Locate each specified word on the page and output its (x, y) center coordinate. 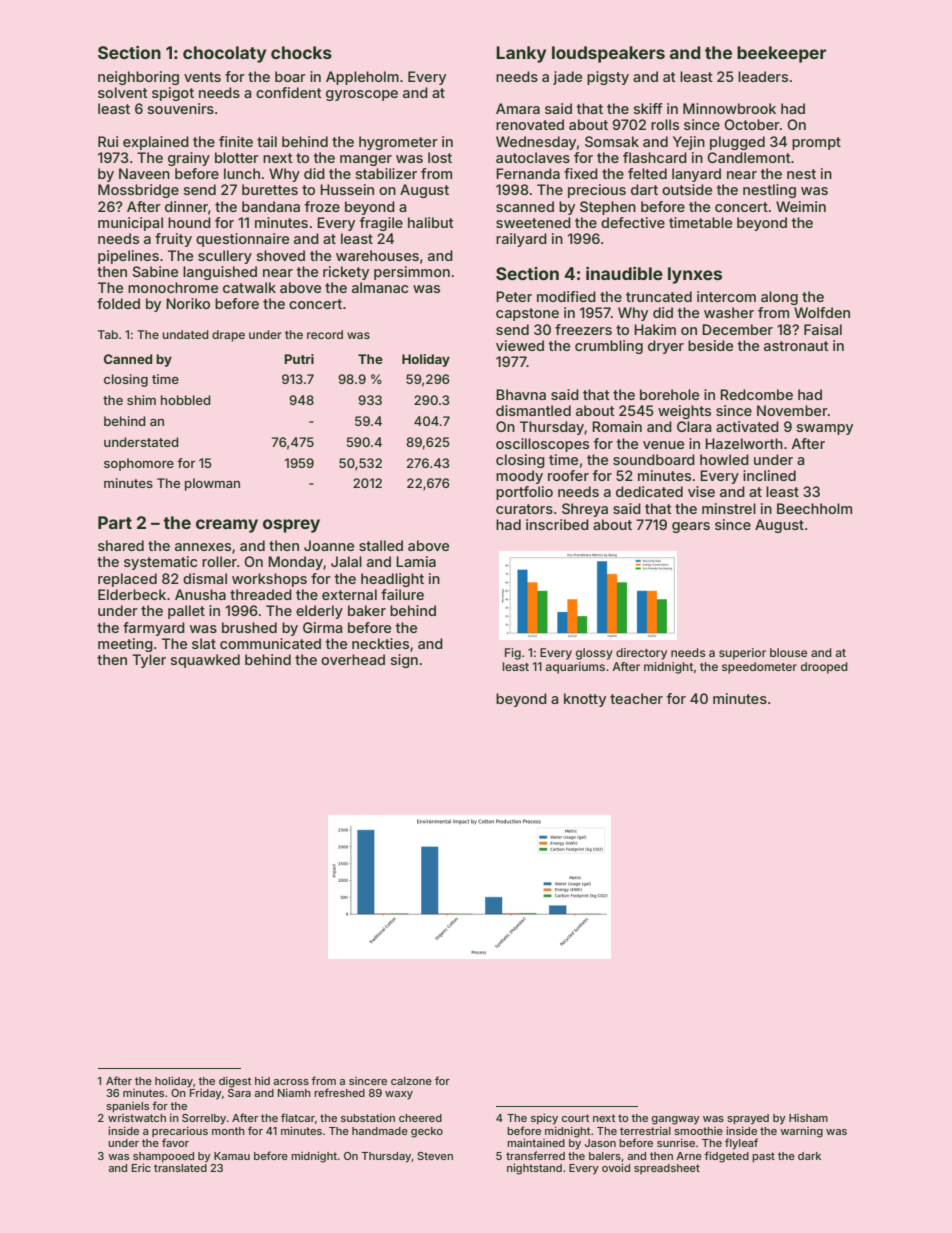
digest (235, 1082)
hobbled (186, 400)
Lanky (521, 54)
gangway (676, 1120)
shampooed (163, 1157)
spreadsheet (667, 1169)
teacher (636, 698)
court (575, 1118)
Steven (435, 1156)
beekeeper (781, 54)
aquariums (575, 668)
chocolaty (224, 54)
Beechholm (814, 508)
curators (524, 509)
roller (219, 561)
